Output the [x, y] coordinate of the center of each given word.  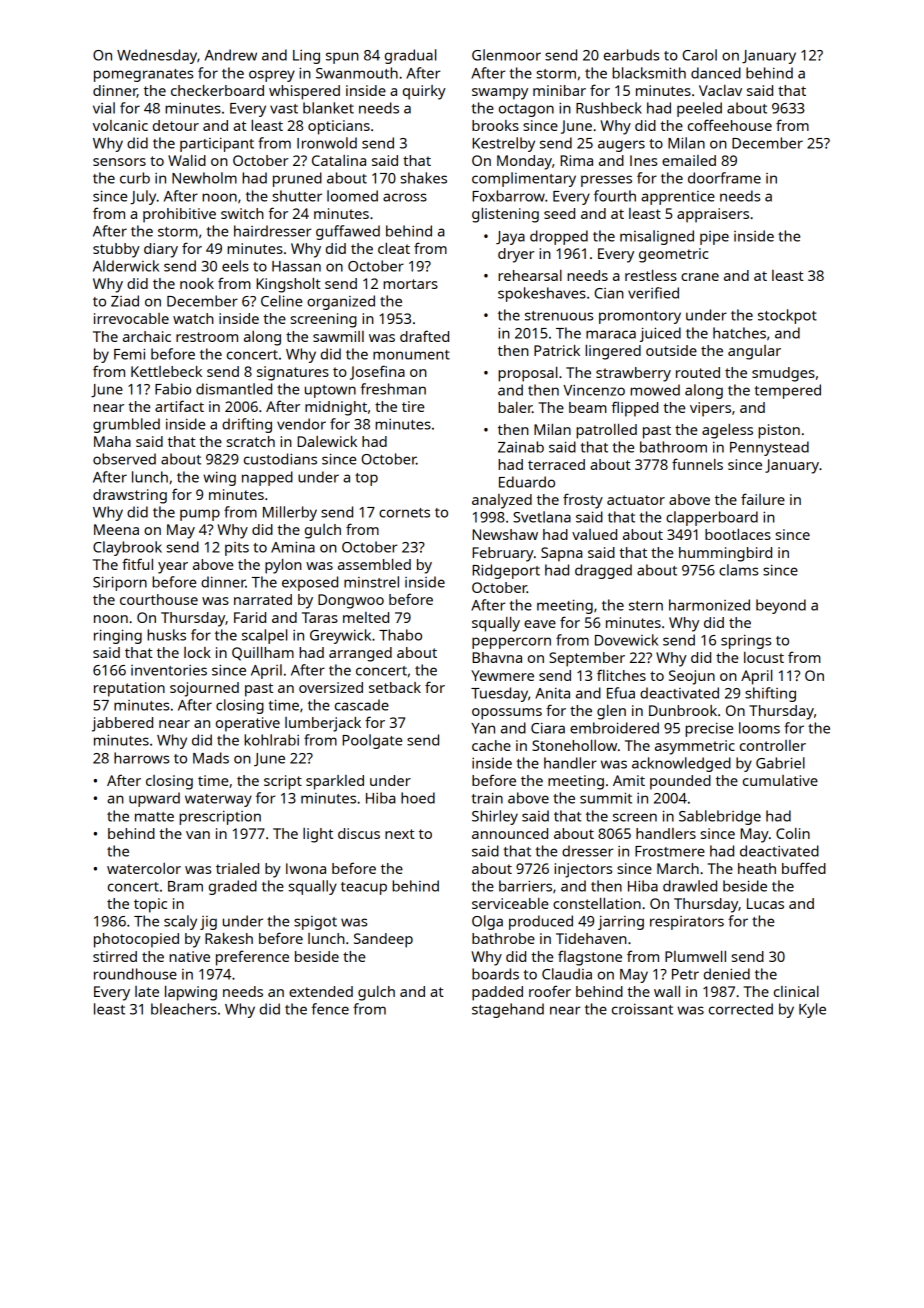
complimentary [524, 179]
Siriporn [120, 583]
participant [217, 145]
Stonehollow [574, 745]
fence [330, 1009]
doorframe [724, 178]
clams [738, 570]
